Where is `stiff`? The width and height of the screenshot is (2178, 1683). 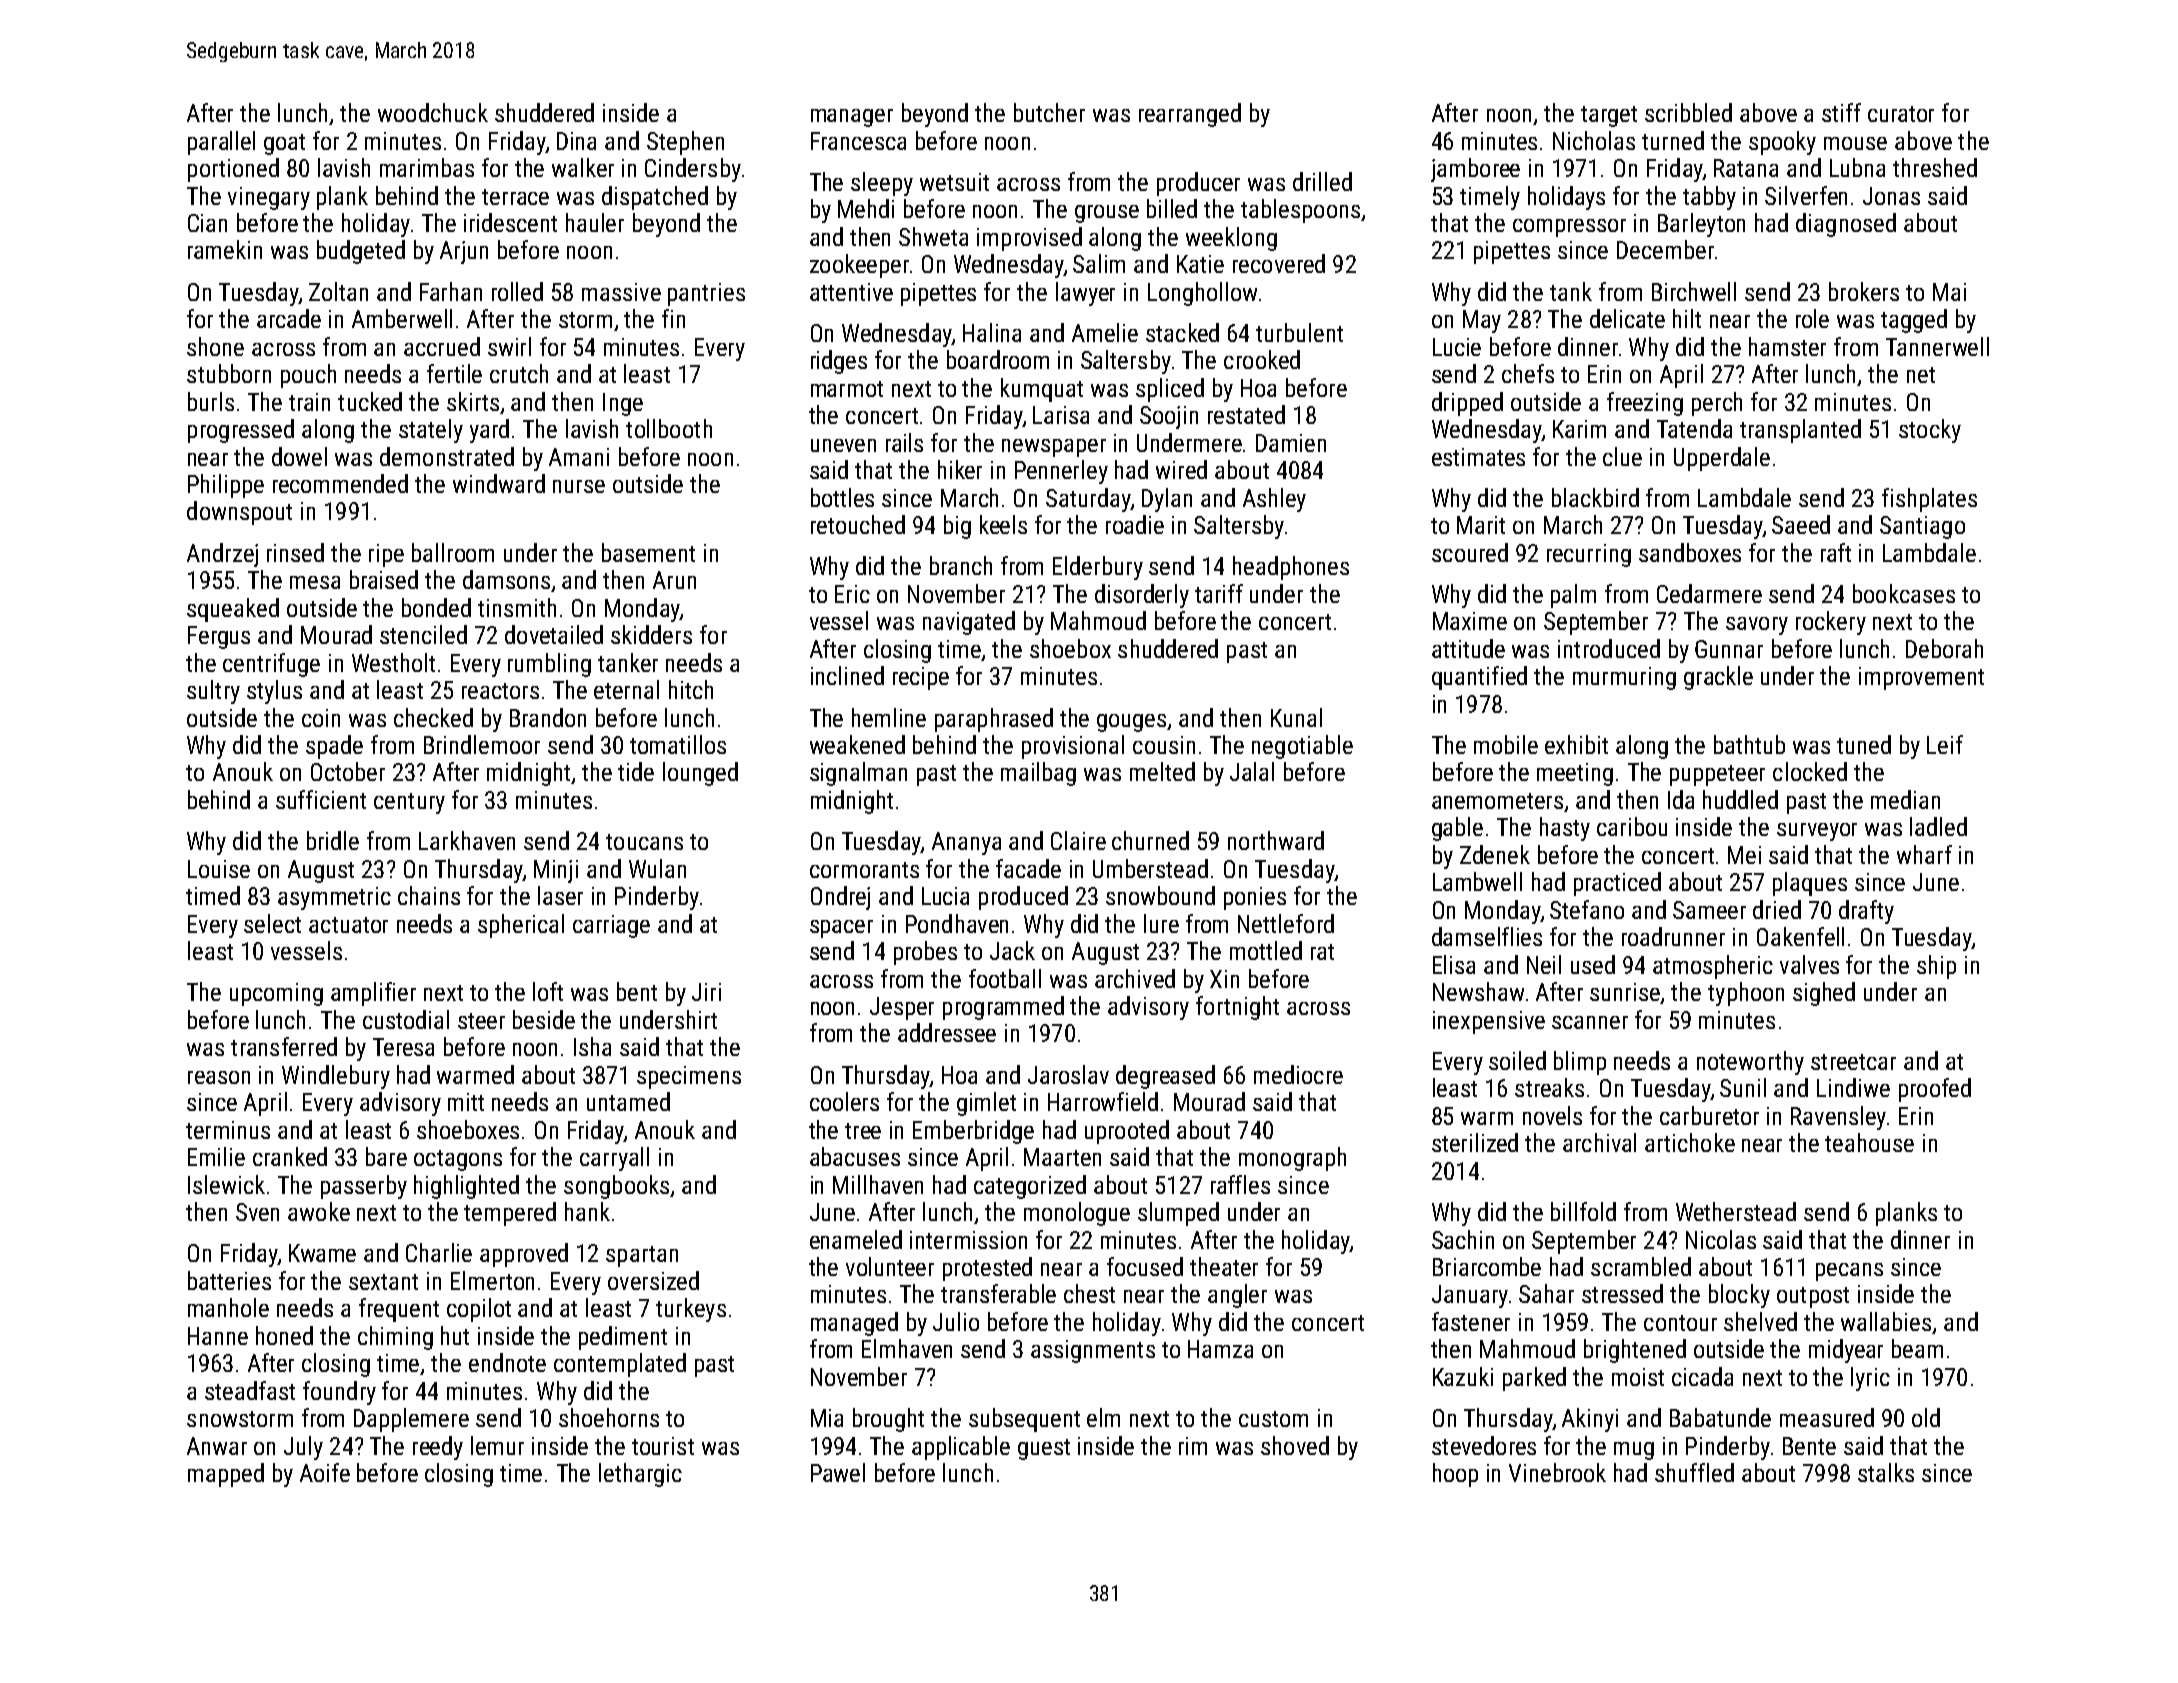
stiff is located at coordinates (1841, 112).
